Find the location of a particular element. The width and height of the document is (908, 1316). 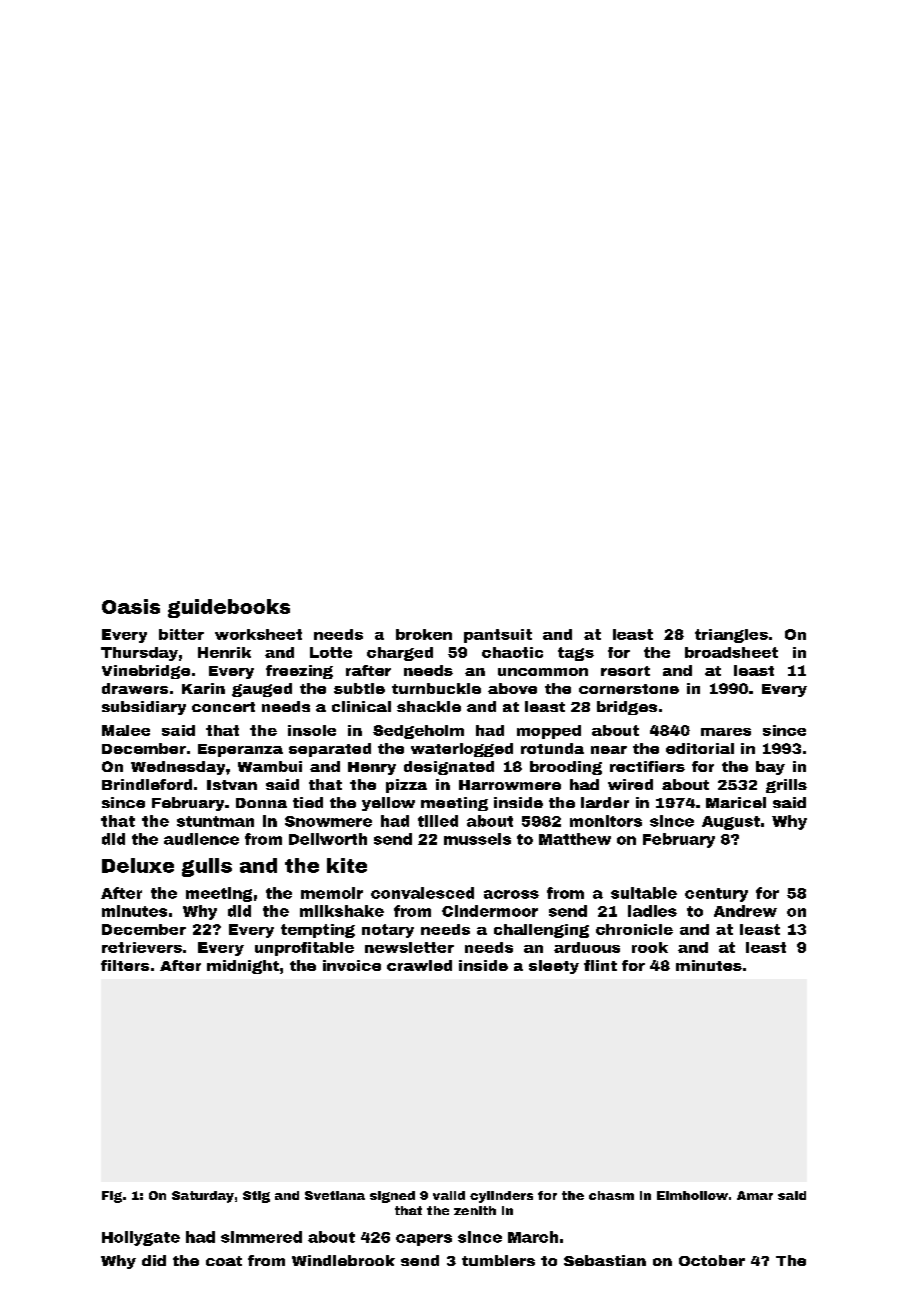

Andrew is located at coordinates (745, 911).
